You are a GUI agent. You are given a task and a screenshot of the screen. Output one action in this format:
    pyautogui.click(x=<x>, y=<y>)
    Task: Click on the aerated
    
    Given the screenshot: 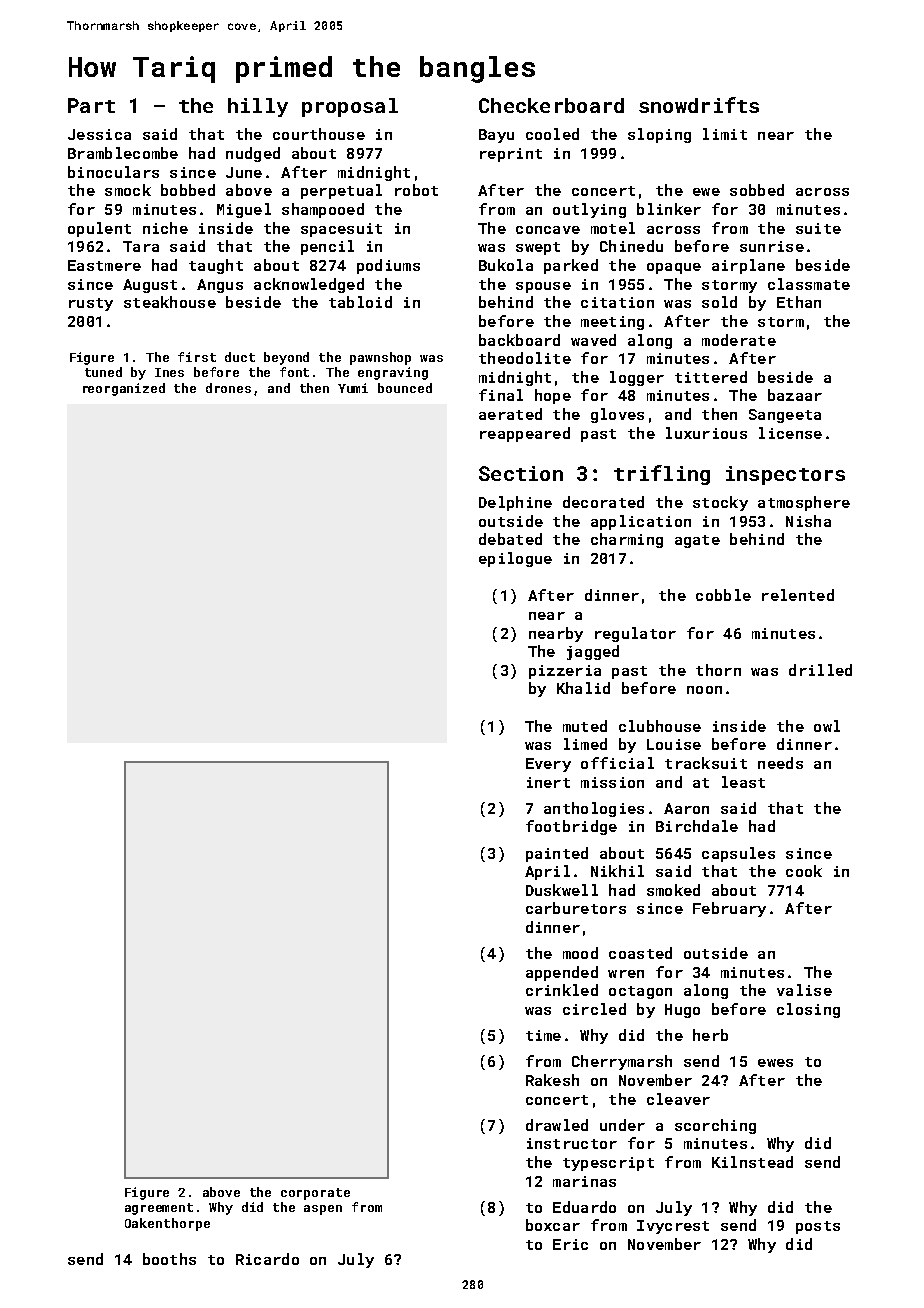 What is the action you would take?
    pyautogui.click(x=510, y=414)
